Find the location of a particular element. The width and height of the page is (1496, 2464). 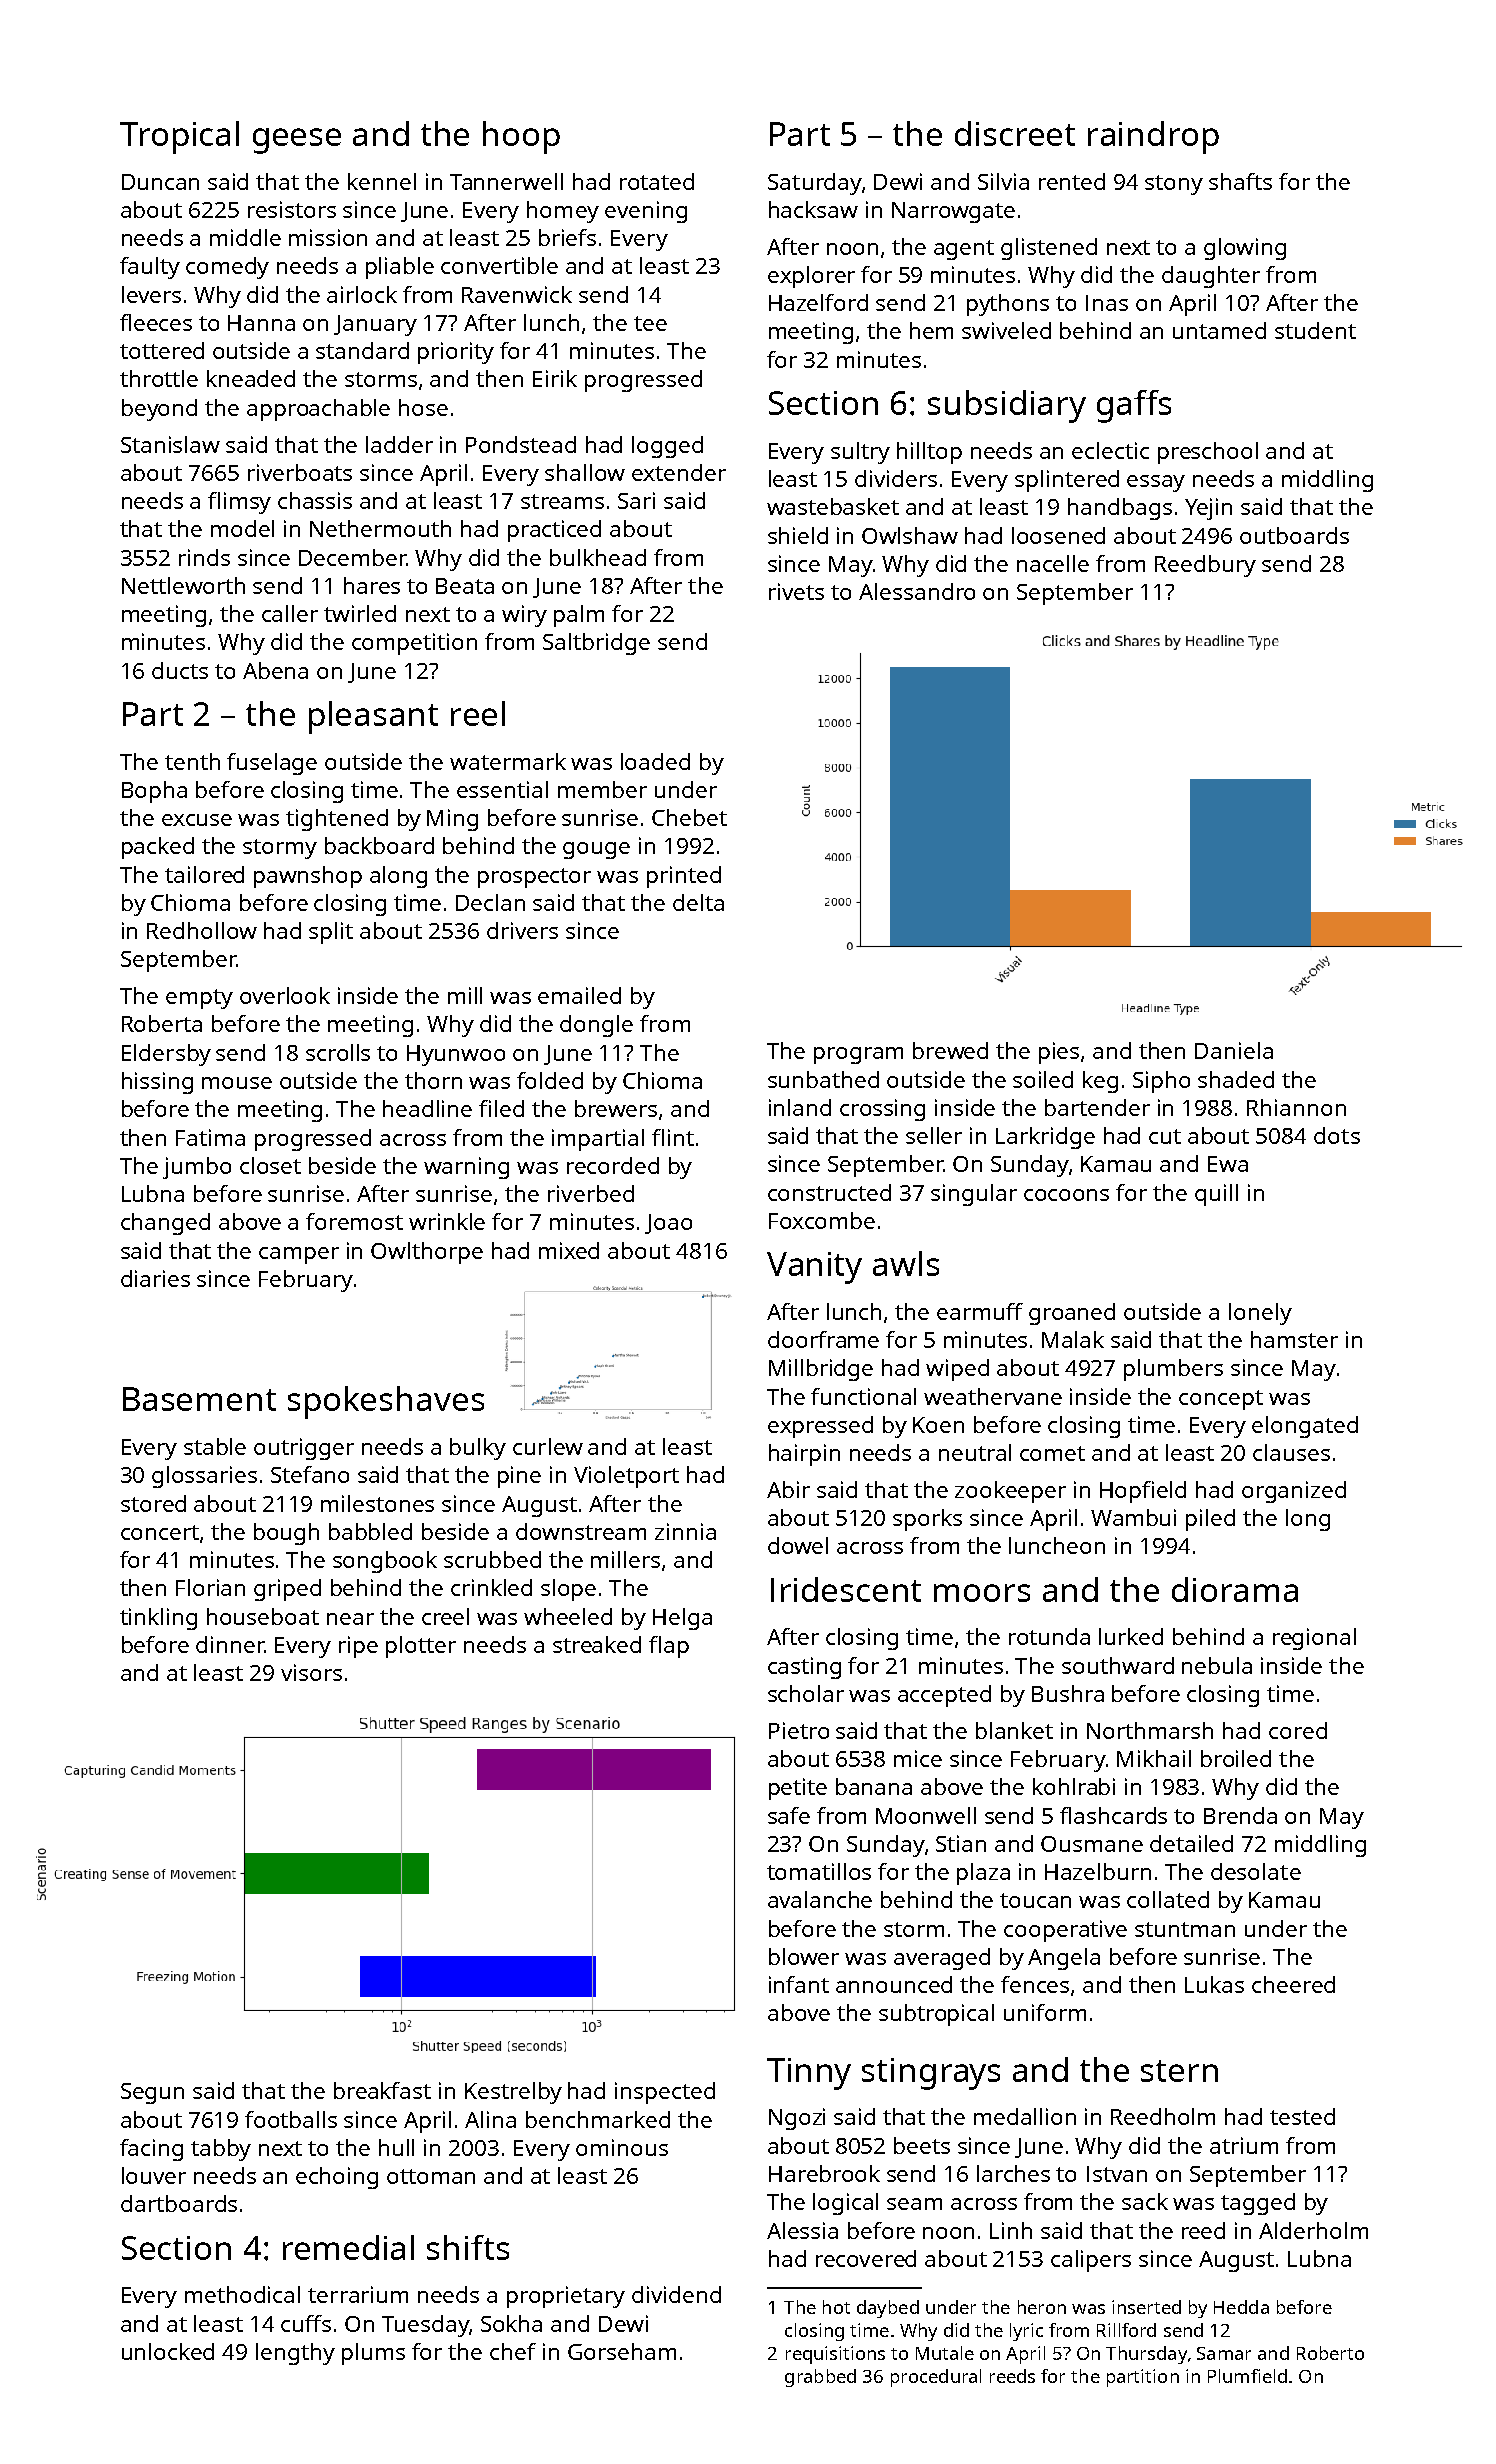

detailed is located at coordinates (1191, 1843).
